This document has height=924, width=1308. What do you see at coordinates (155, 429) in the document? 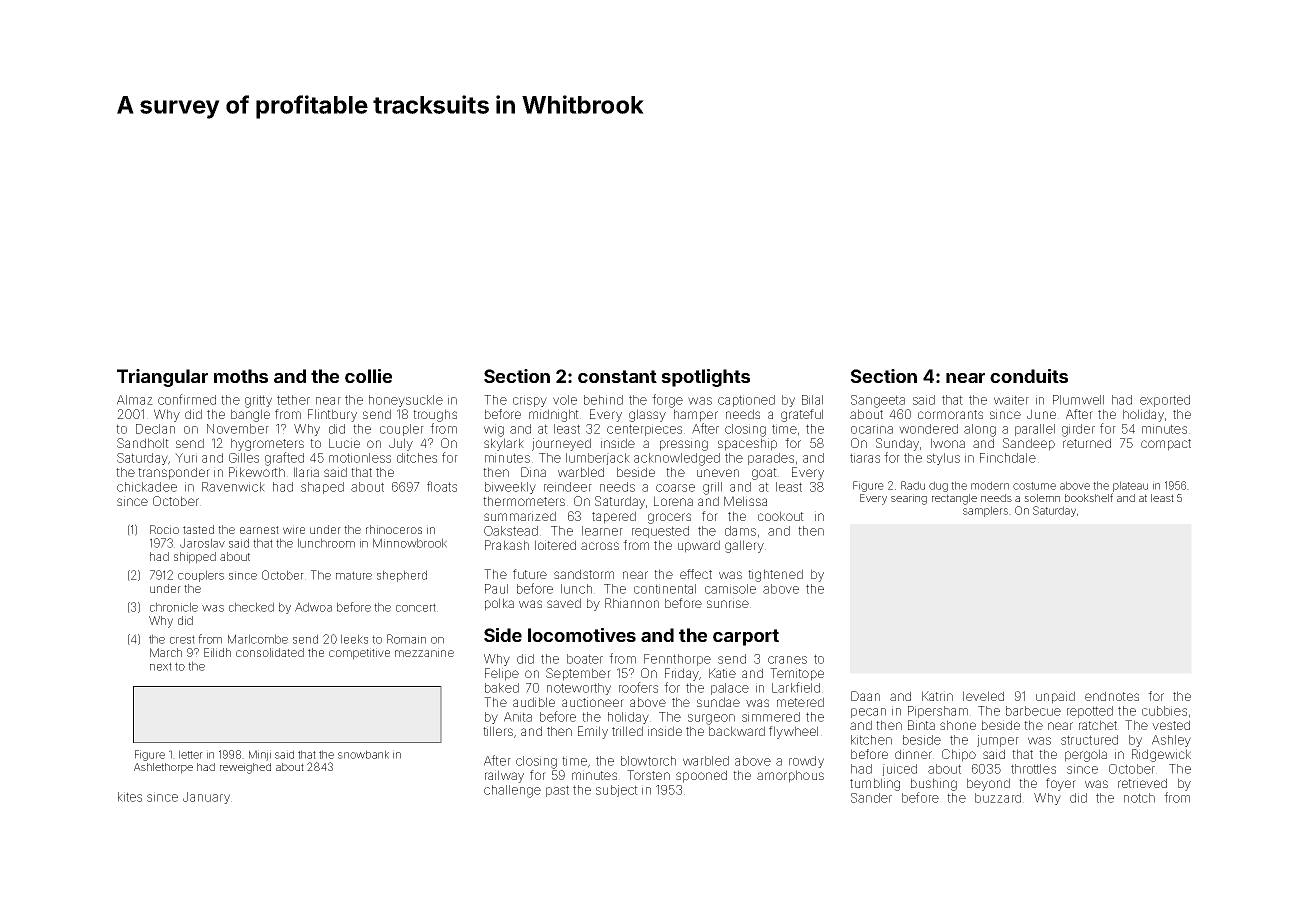
I see `Declan` at bounding box center [155, 429].
